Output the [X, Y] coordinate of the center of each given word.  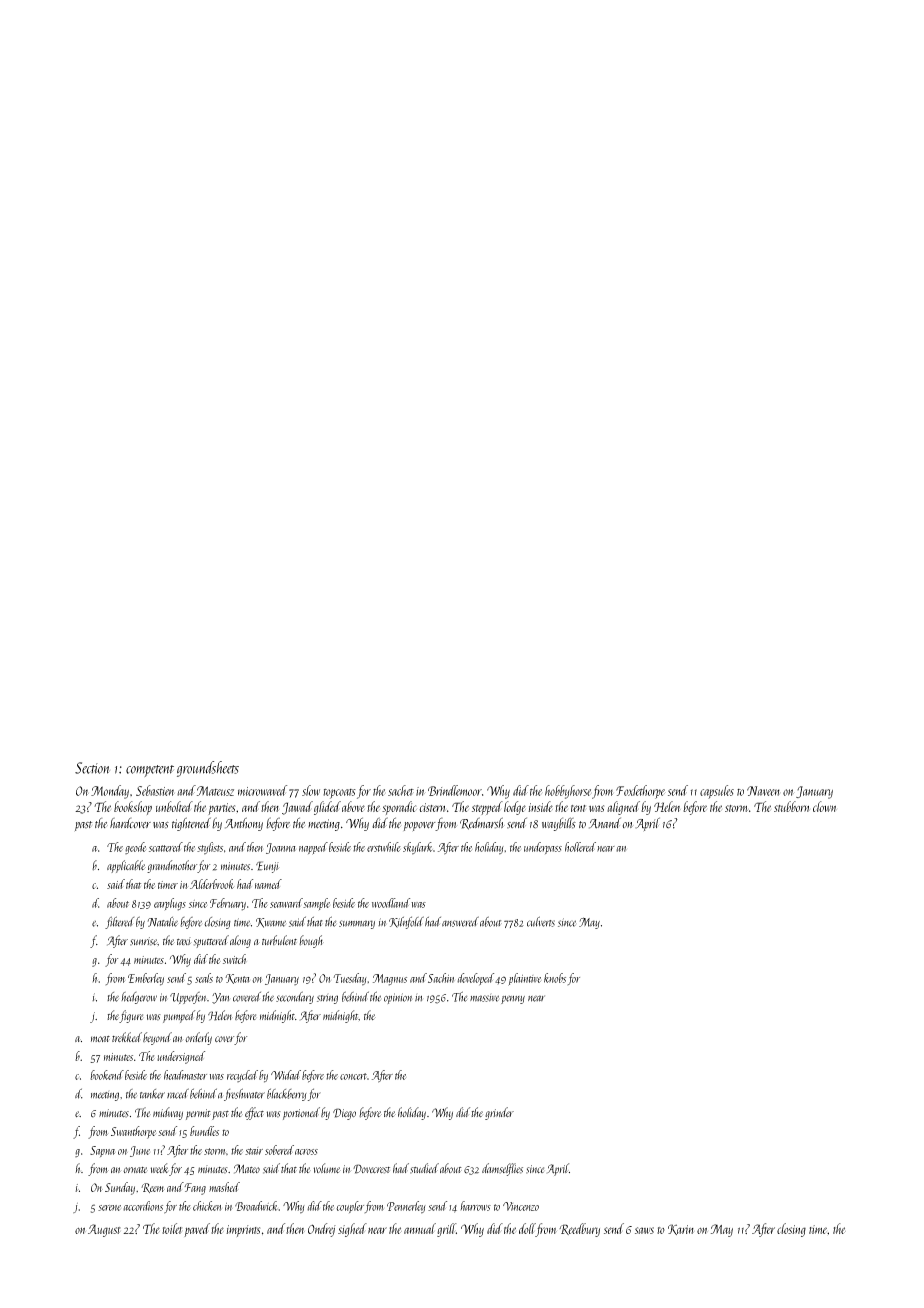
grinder [499, 1113]
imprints [243, 1231]
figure [131, 1016]
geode [135, 848]
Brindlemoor [455, 790]
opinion [398, 998]
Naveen [763, 791]
